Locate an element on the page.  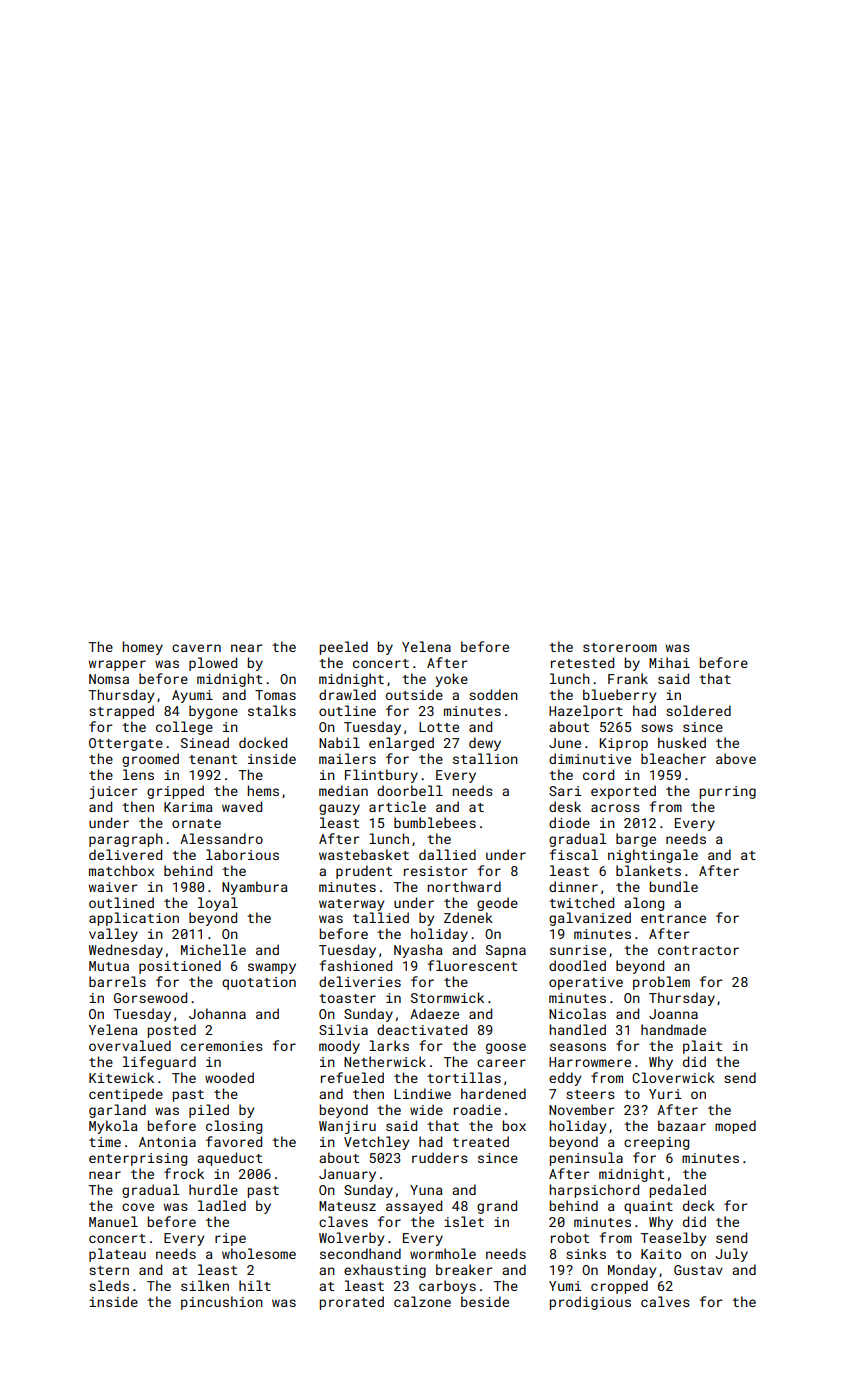
roadie is located at coordinates (477, 1109).
